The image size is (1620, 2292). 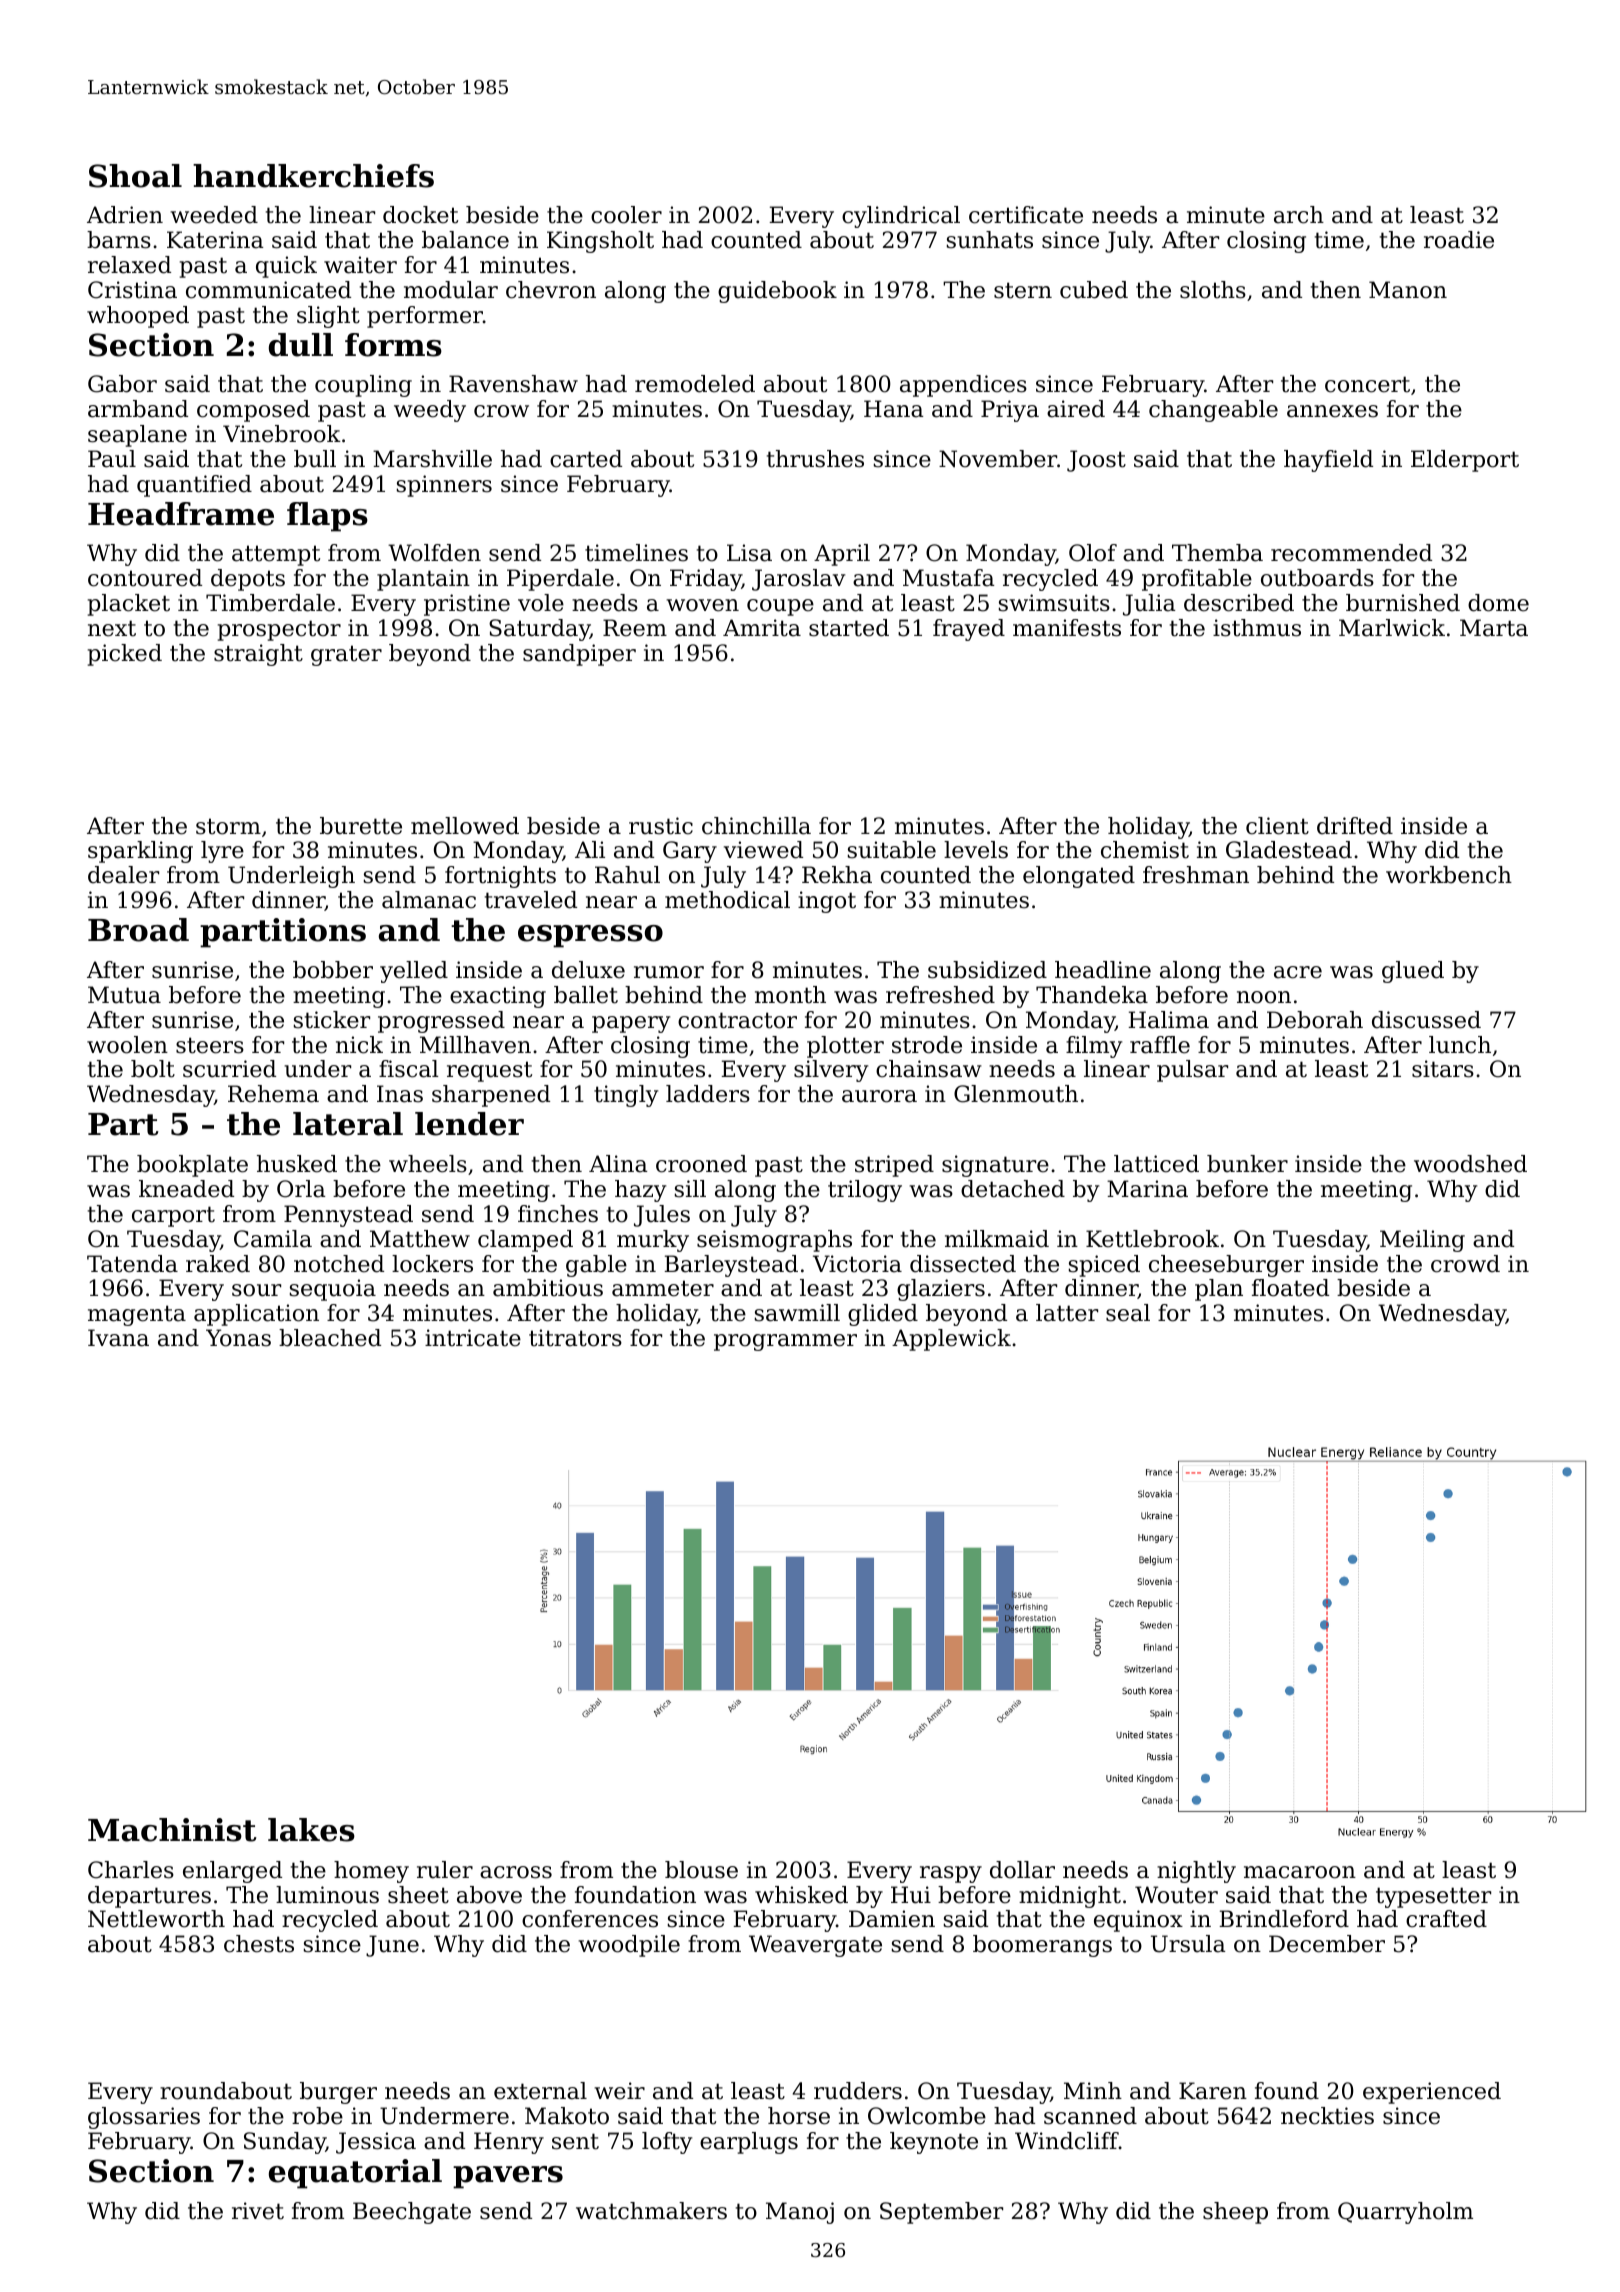 I want to click on Shoal, so click(x=135, y=176).
